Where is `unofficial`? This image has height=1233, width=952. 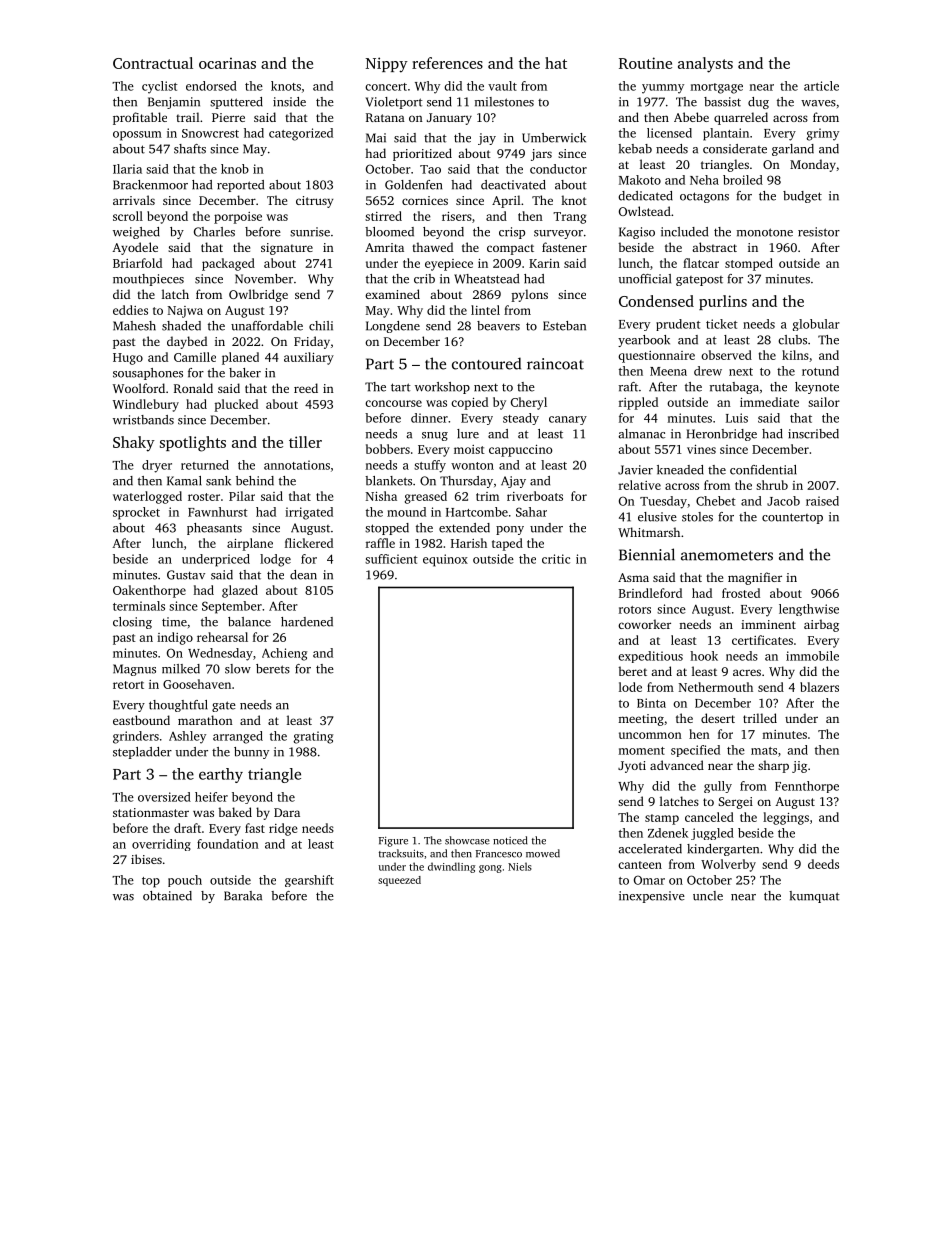 unofficial is located at coordinates (644, 279).
